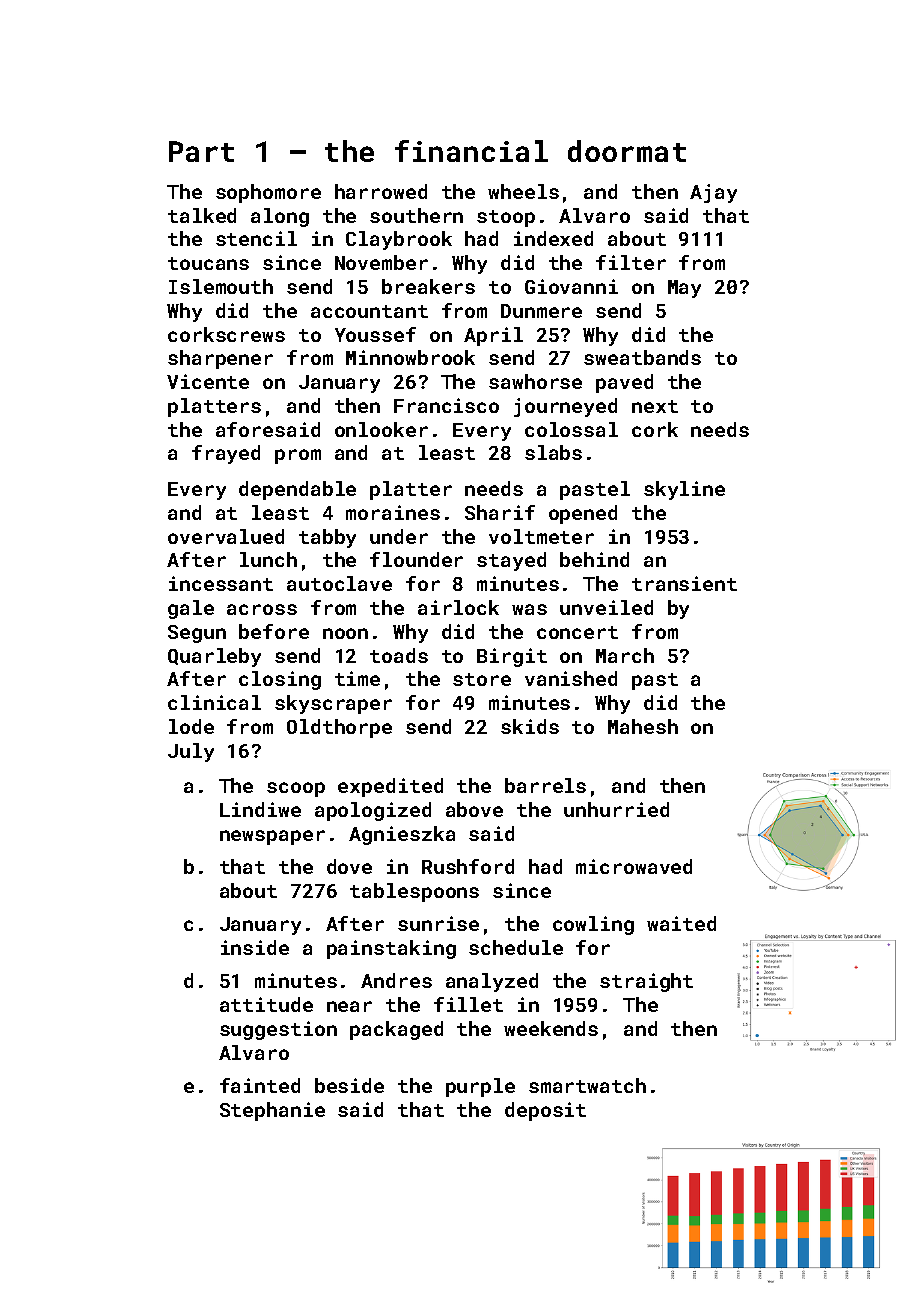 The image size is (924, 1311). What do you see at coordinates (643, 726) in the screenshot?
I see `Mahesh` at bounding box center [643, 726].
